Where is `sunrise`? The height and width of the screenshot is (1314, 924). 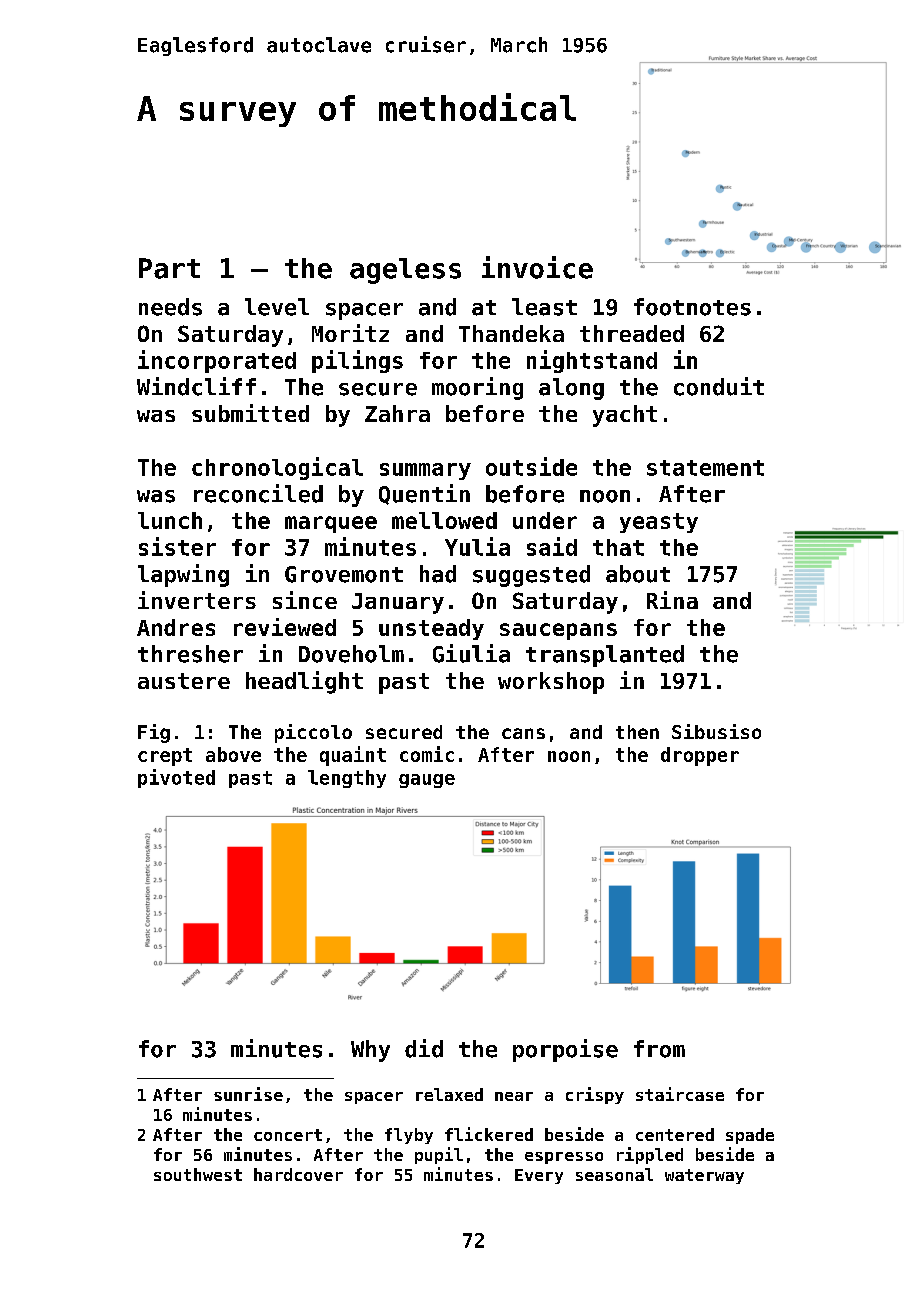 sunrise is located at coordinates (248, 1094).
